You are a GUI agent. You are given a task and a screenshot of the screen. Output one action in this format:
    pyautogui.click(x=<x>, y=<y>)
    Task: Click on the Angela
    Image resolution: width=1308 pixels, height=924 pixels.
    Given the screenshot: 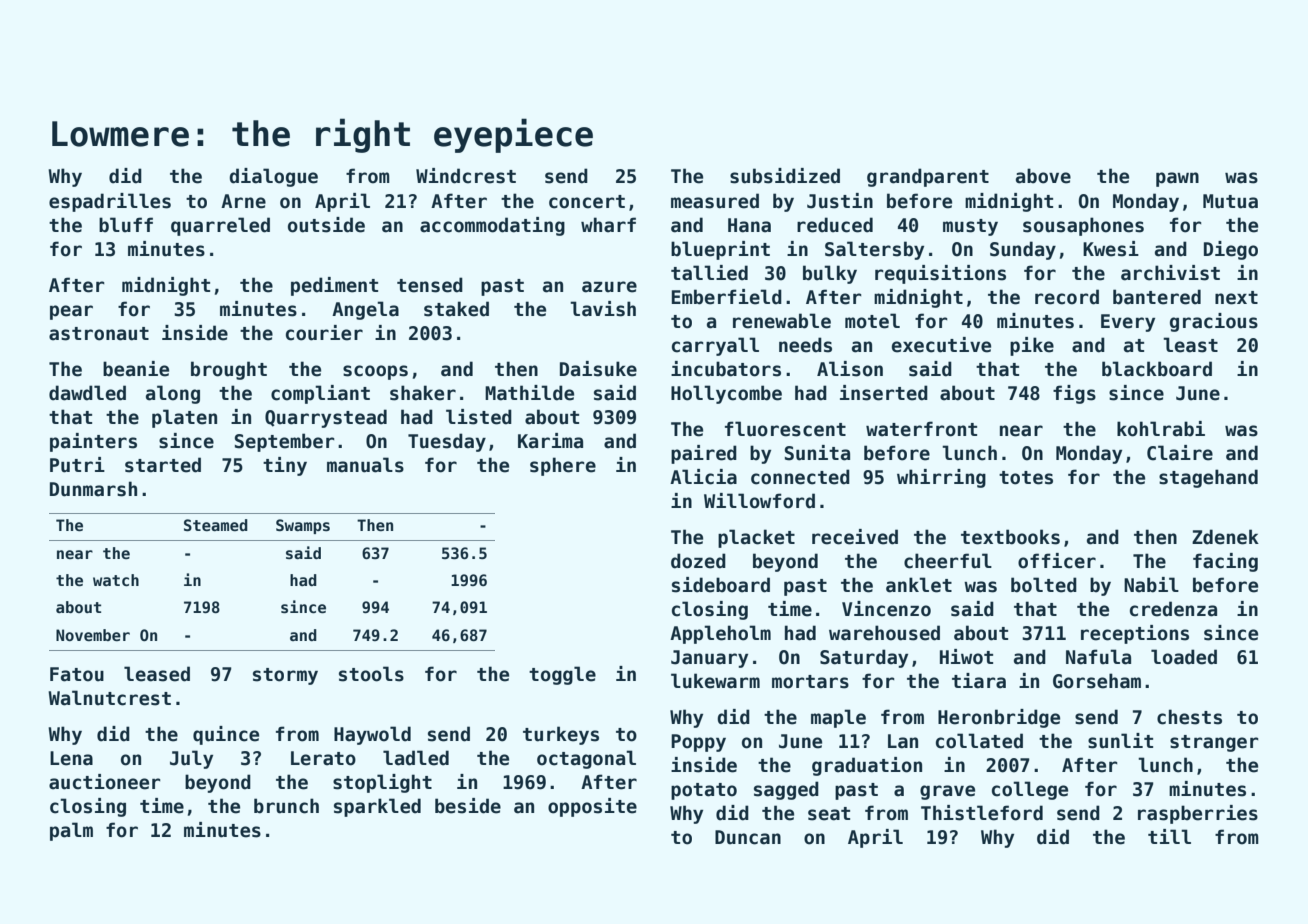 What is the action you would take?
    pyautogui.click(x=365, y=310)
